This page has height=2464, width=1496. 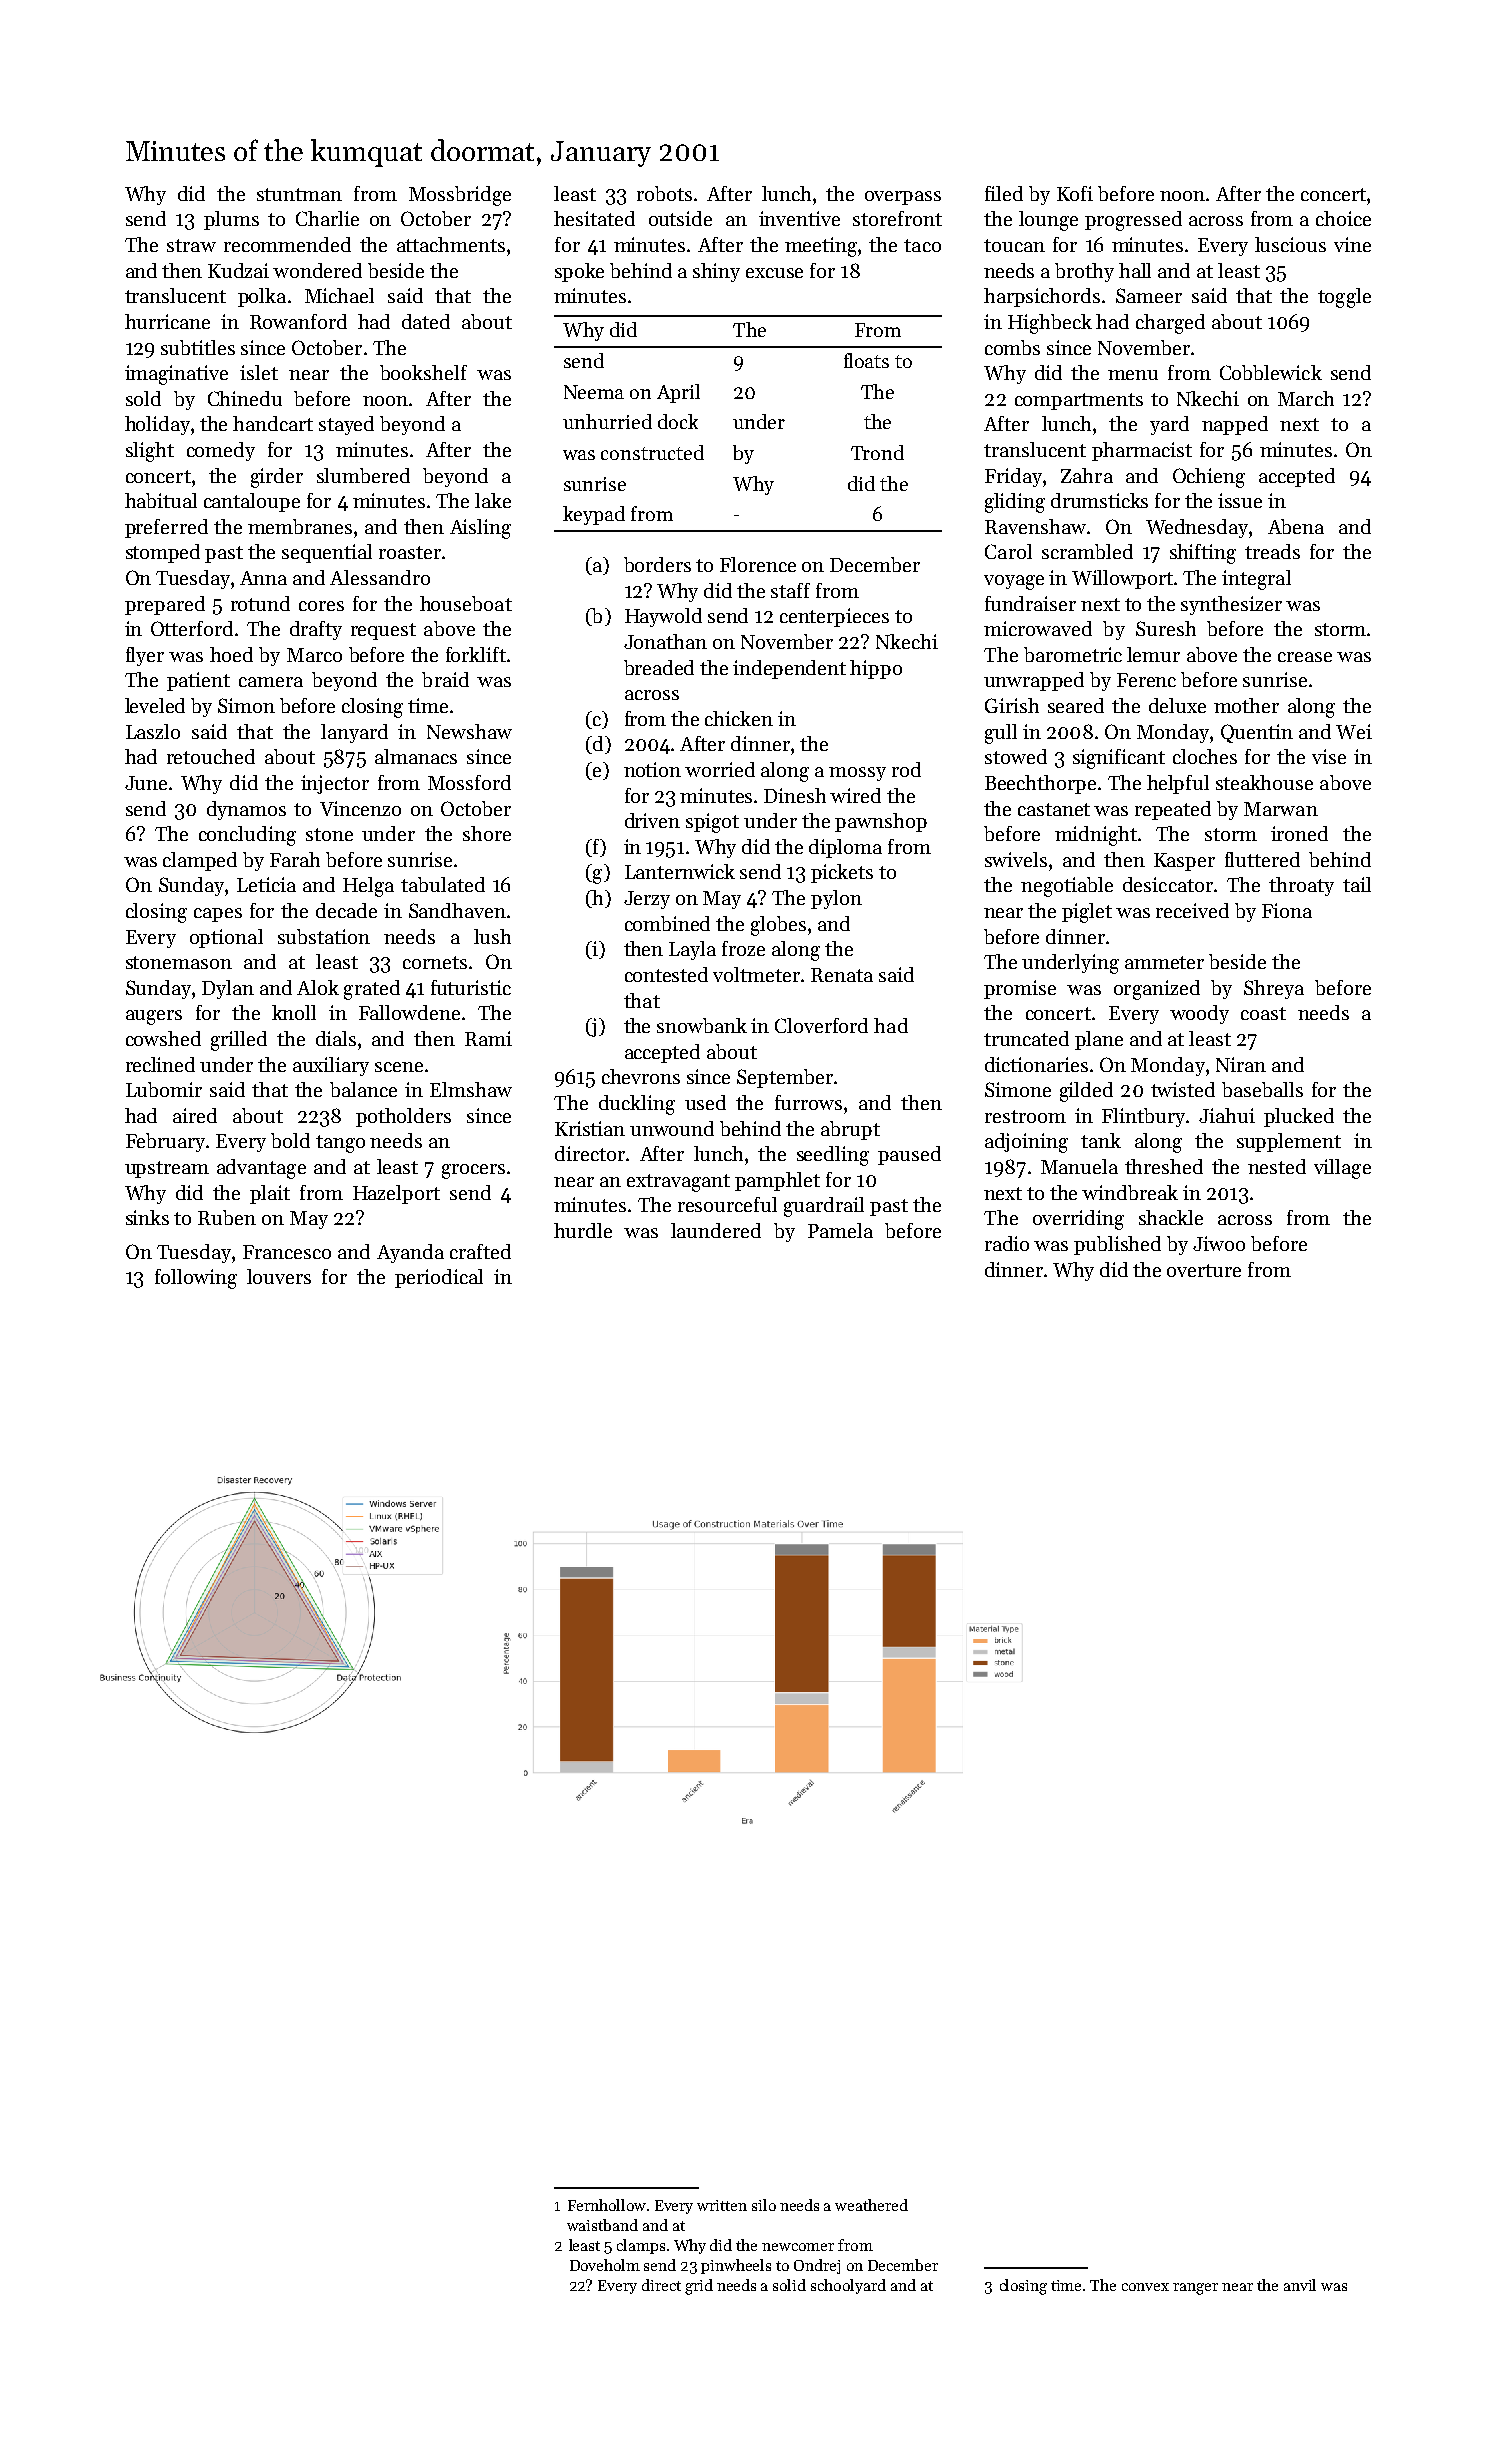 I want to click on abrupt, so click(x=850, y=1130).
